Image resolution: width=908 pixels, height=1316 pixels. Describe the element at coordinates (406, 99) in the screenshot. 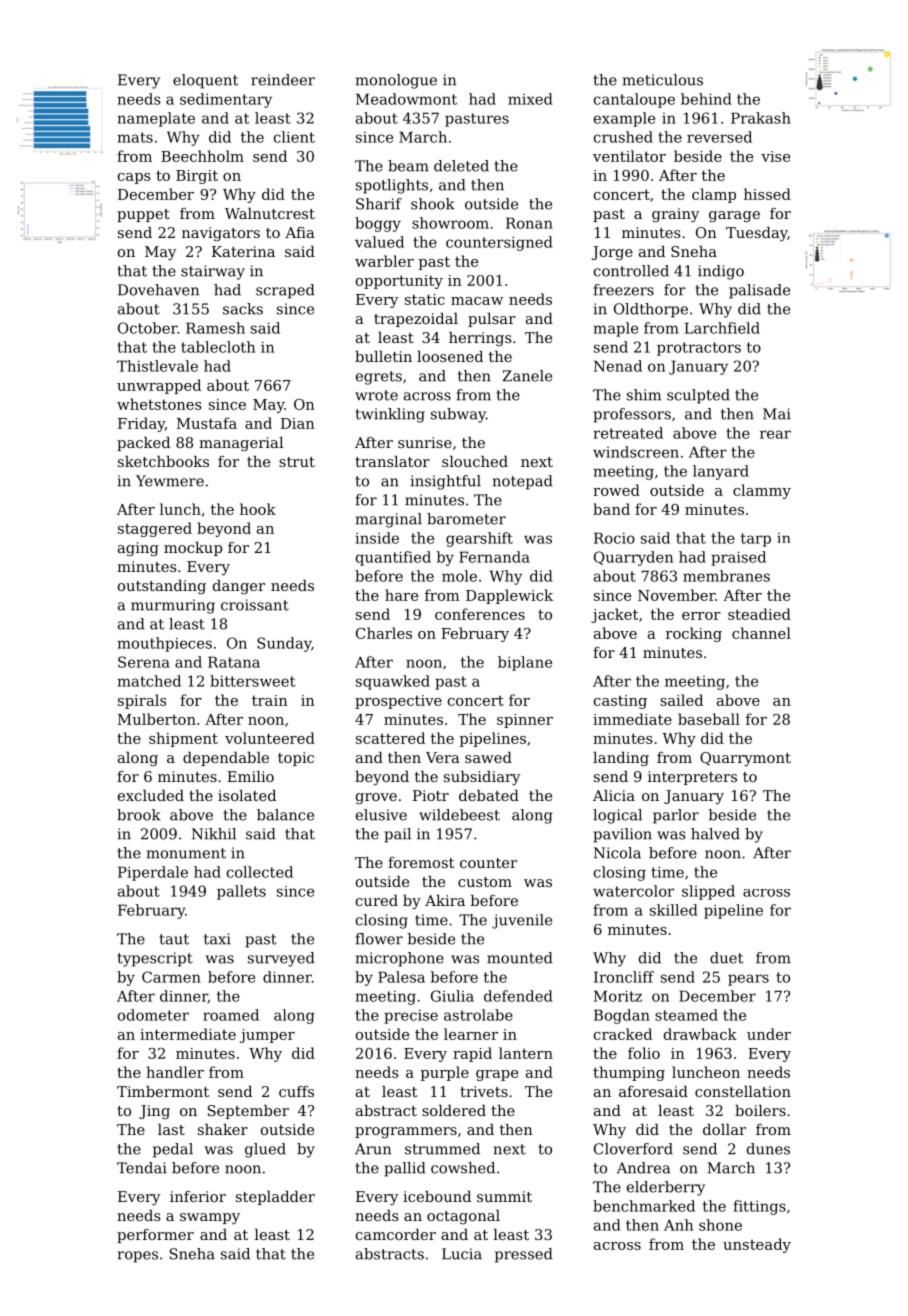

I see `Meadowmont` at that location.
